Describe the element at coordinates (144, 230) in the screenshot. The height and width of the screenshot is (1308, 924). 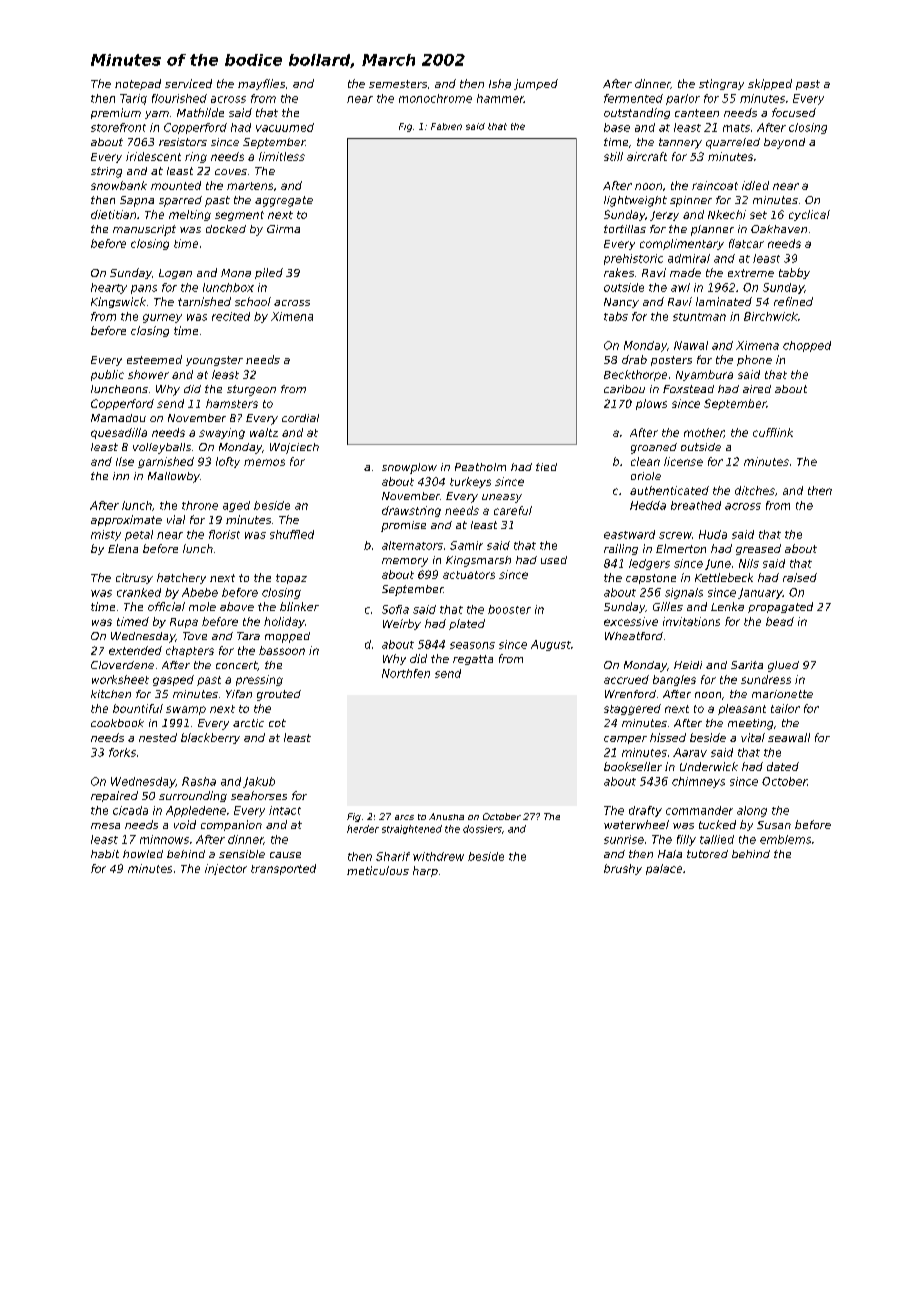
I see `manuscript` at that location.
